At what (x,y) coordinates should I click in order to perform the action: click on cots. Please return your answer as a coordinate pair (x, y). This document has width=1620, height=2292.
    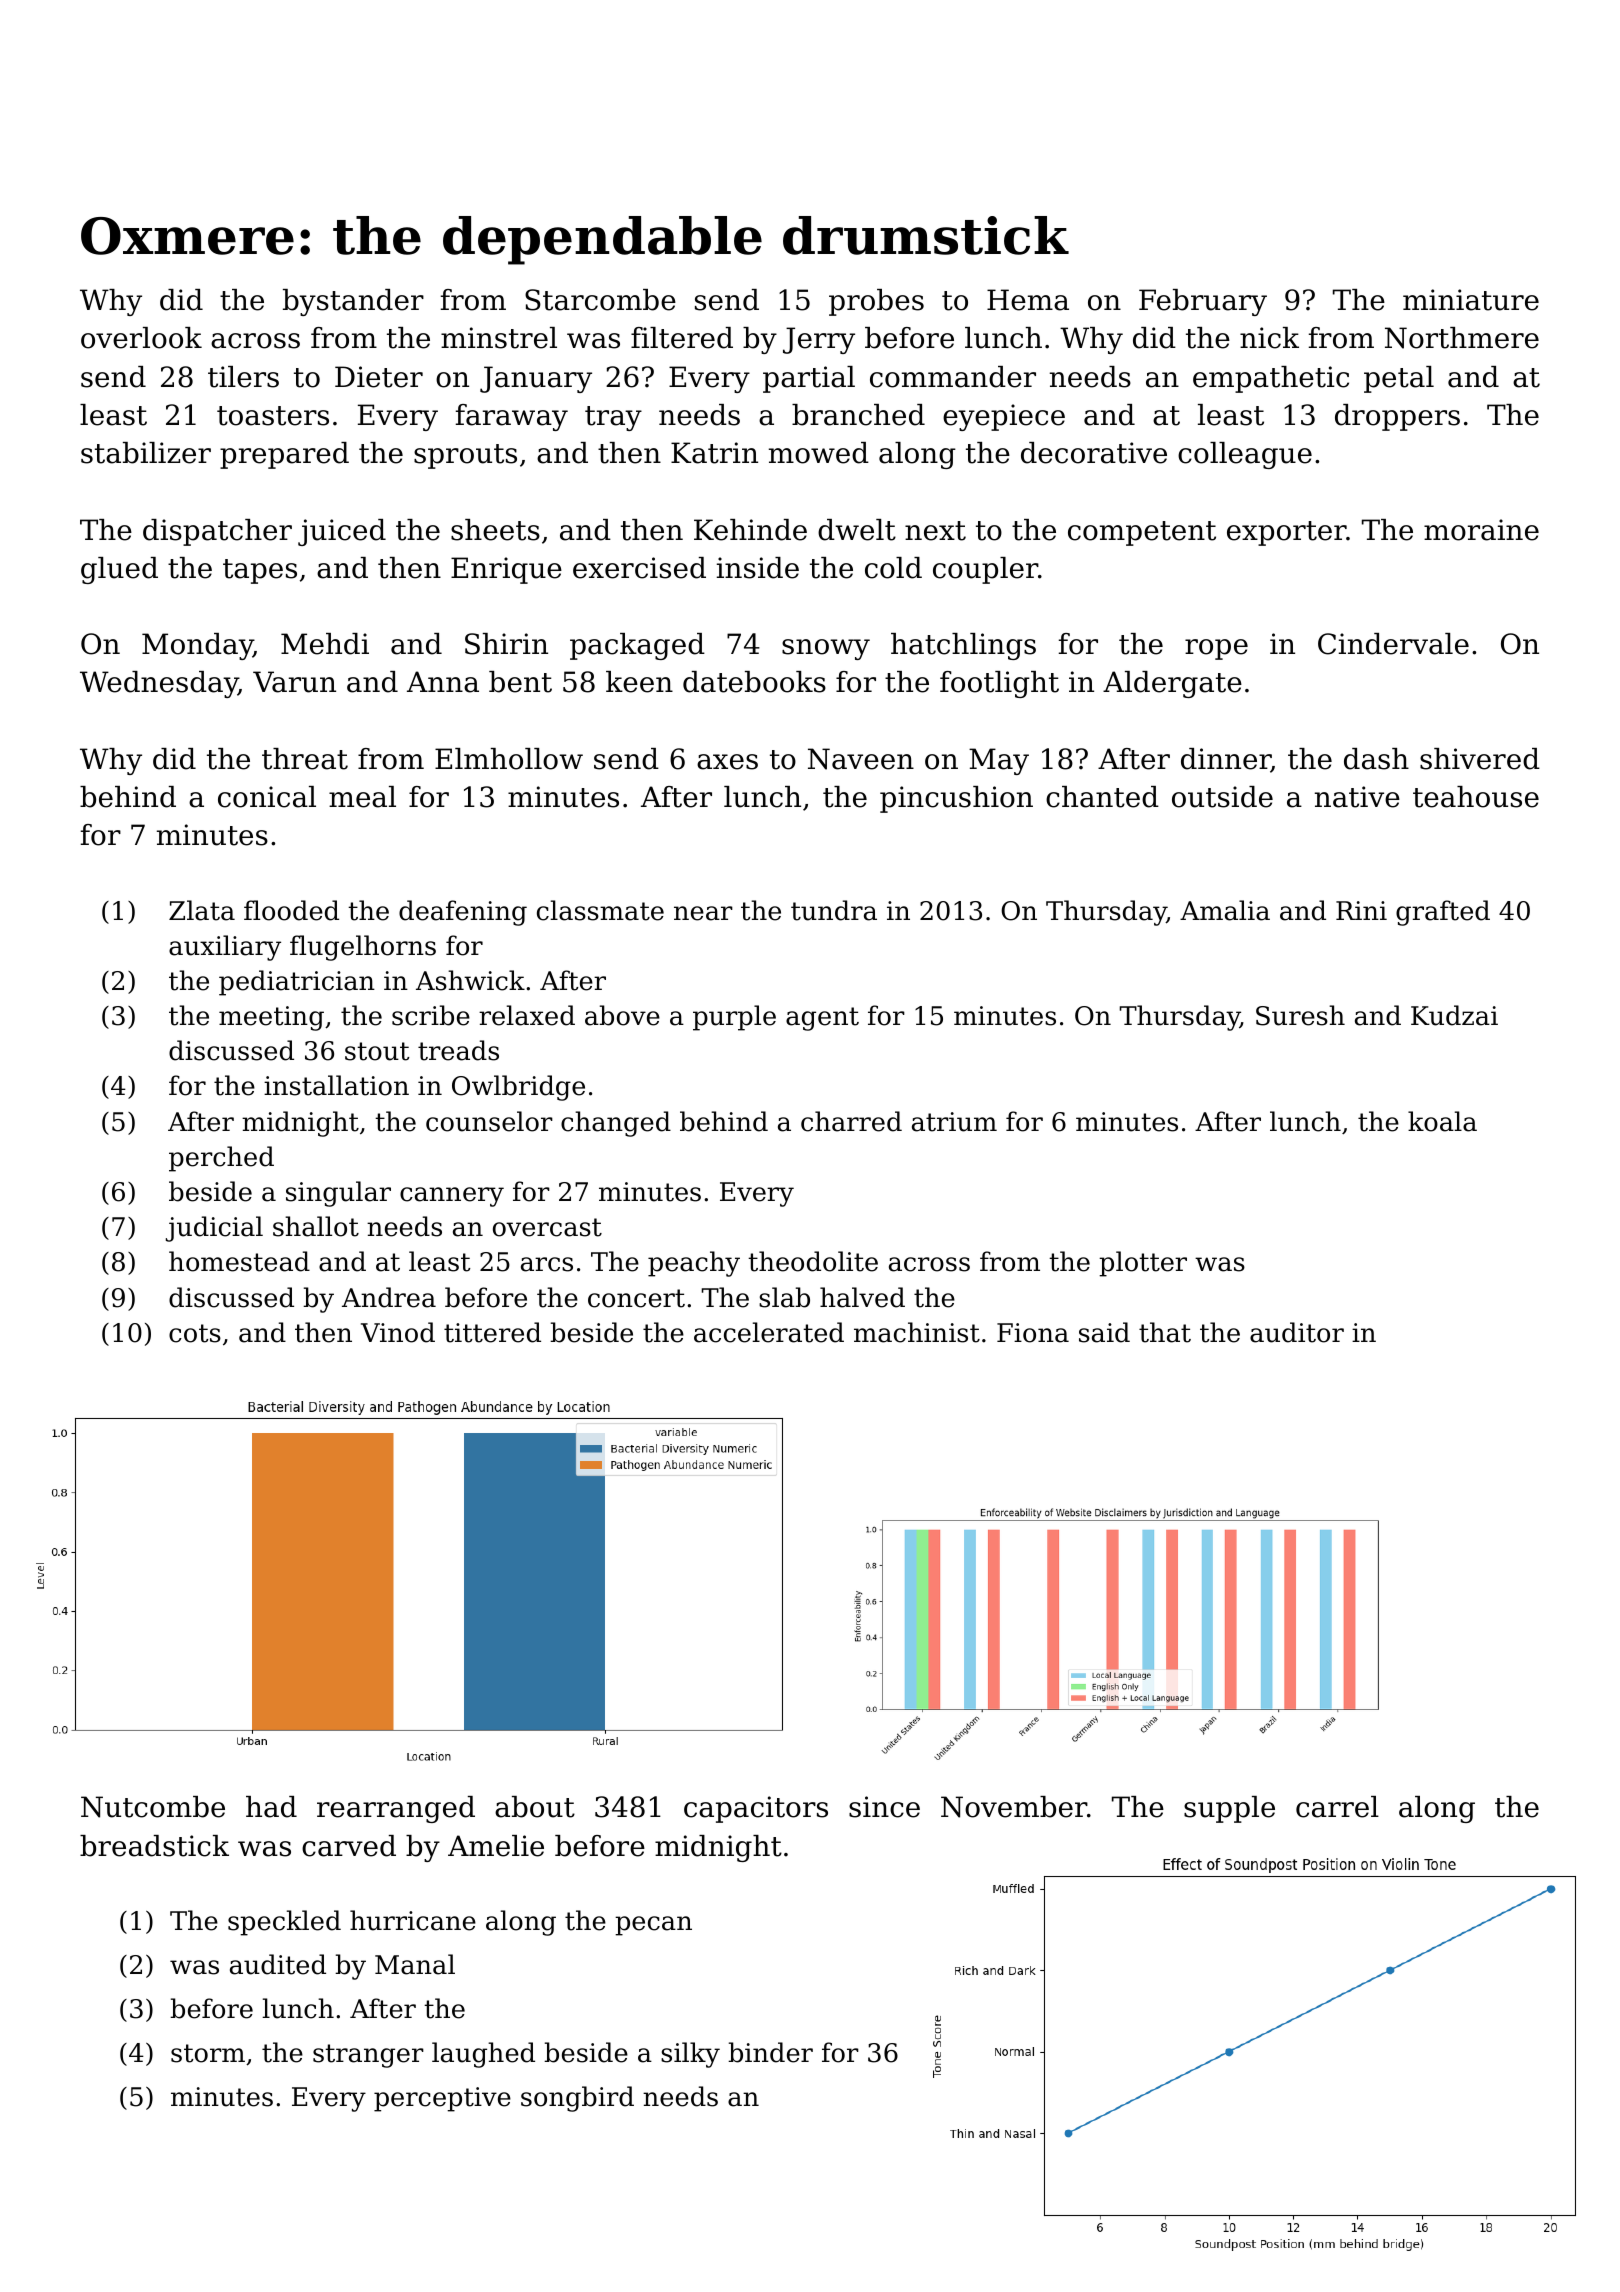
    Looking at the image, I should click on (195, 1333).
